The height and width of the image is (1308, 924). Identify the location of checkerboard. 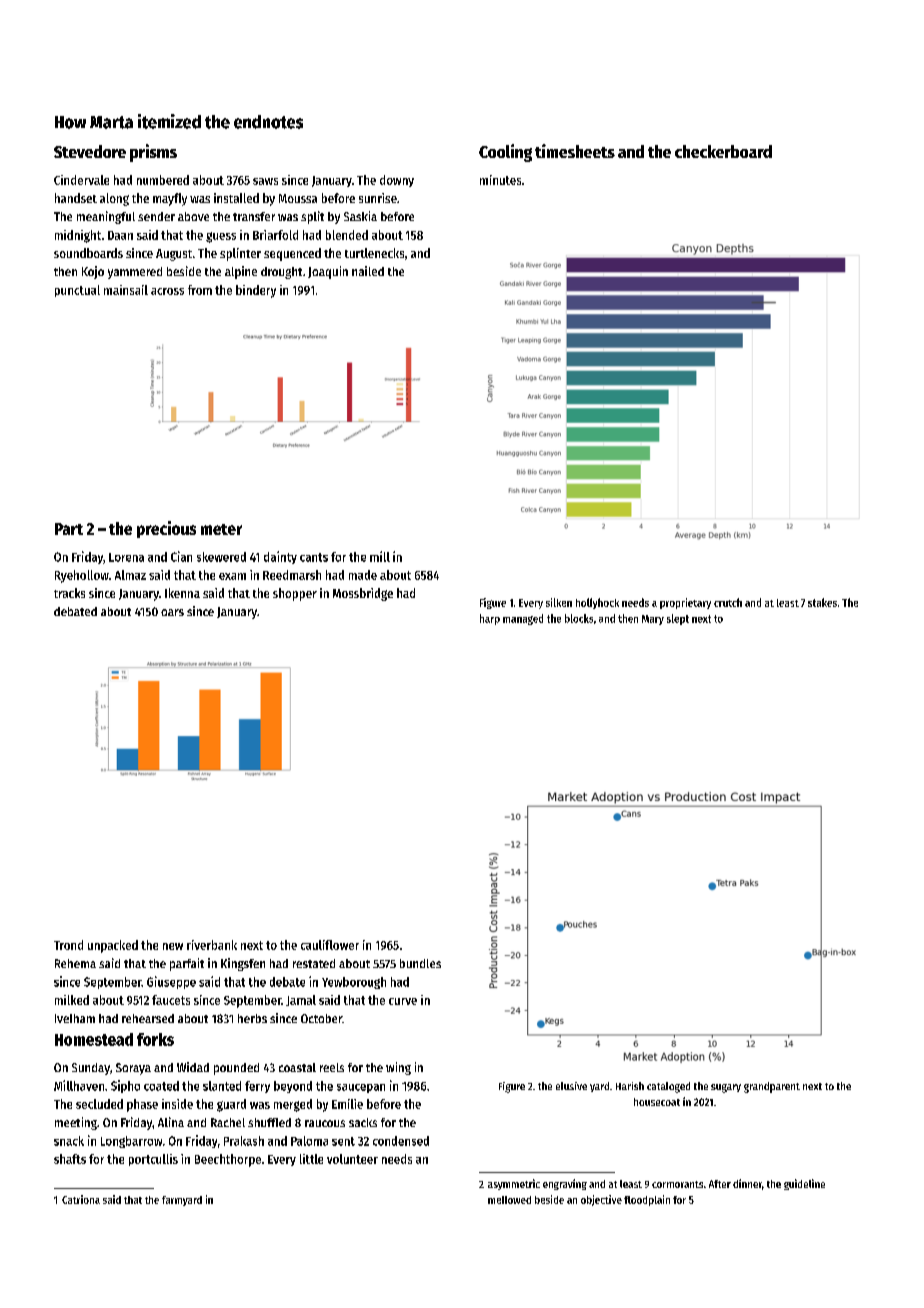
(723, 151).
